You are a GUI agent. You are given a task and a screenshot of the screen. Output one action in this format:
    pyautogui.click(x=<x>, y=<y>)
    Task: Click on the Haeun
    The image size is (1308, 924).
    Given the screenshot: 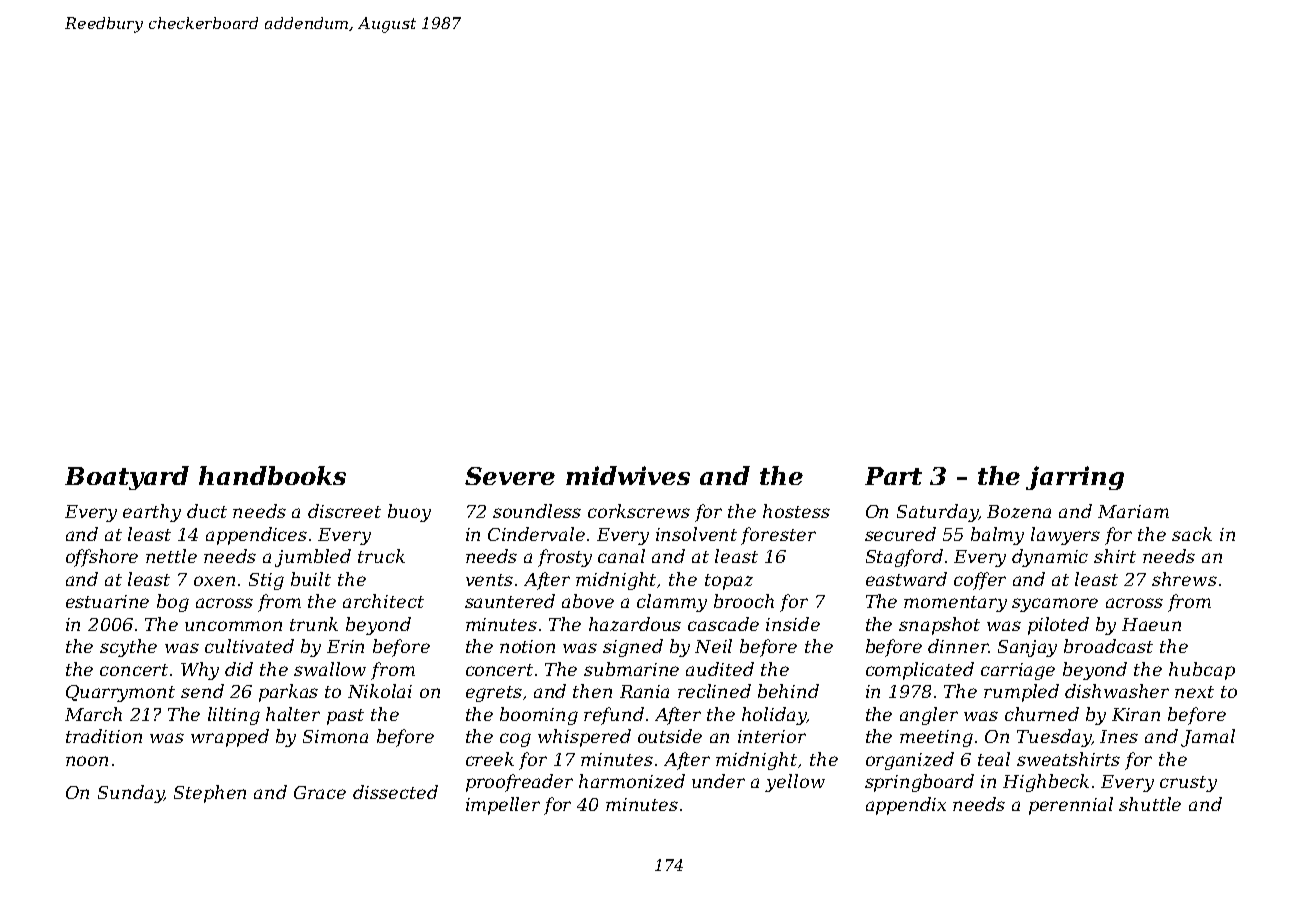 What is the action you would take?
    pyautogui.click(x=1151, y=624)
